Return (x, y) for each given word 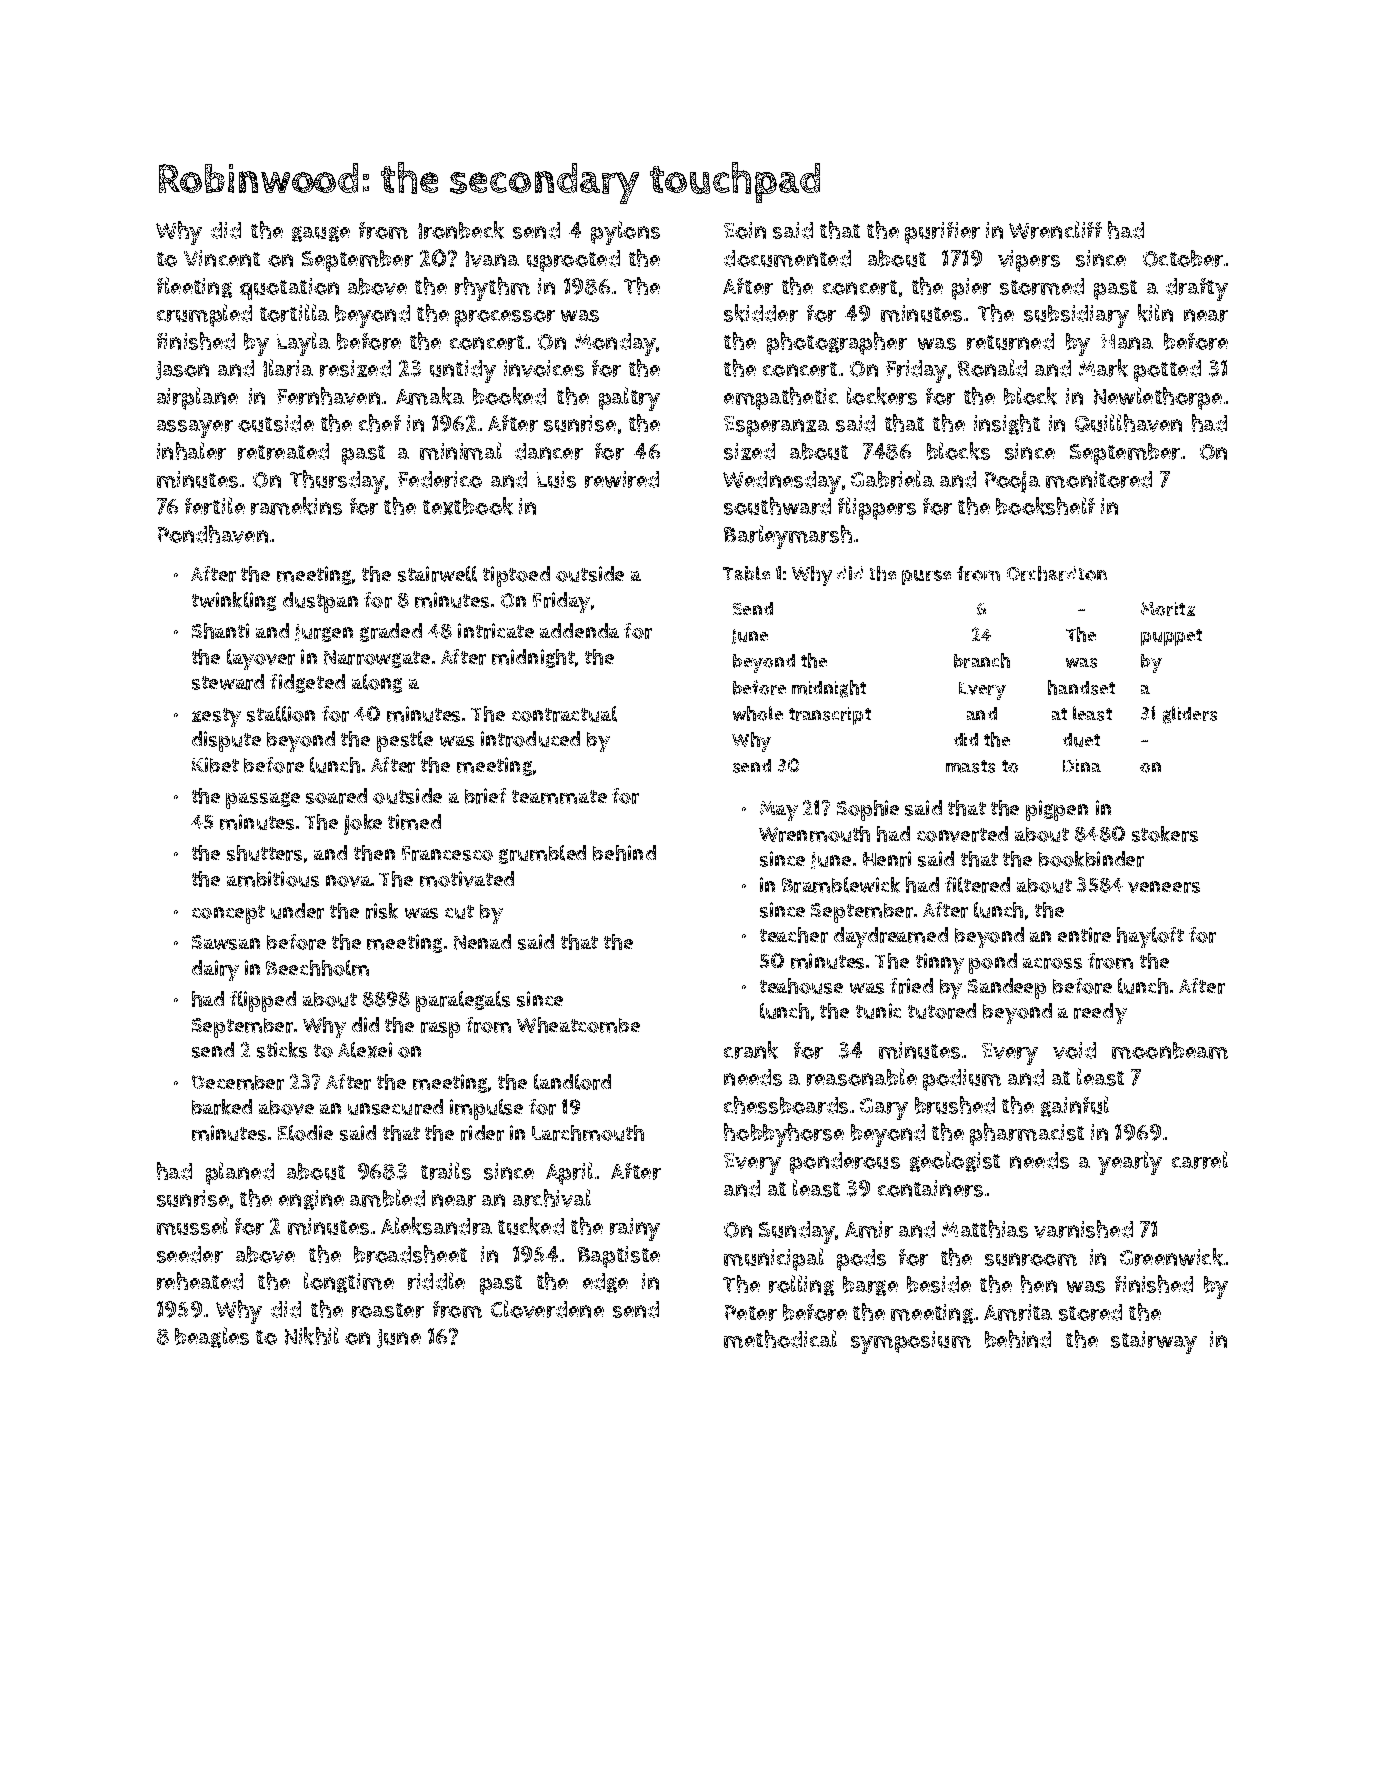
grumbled (542, 854)
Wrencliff (1055, 230)
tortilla (294, 313)
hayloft (1150, 937)
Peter (751, 1313)
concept (228, 914)
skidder (761, 313)
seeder (190, 1254)
